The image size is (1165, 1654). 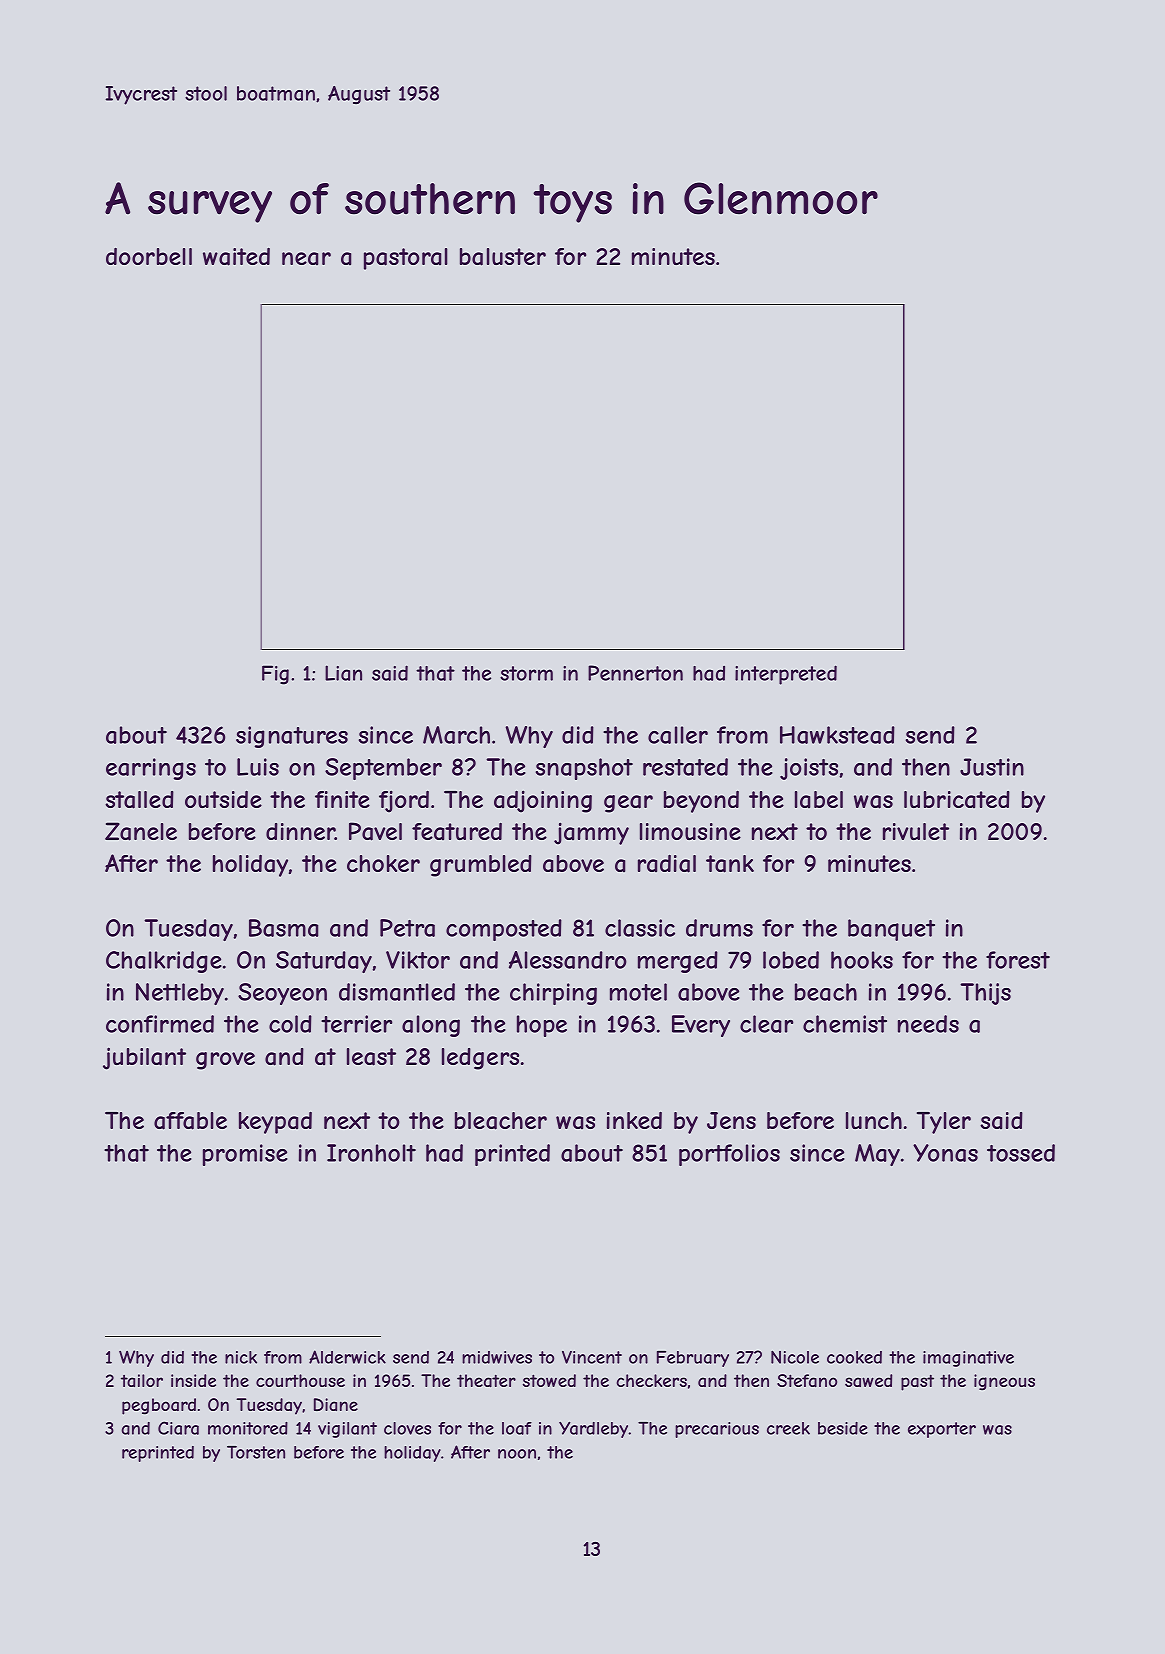 What do you see at coordinates (957, 800) in the screenshot?
I see `lubricated` at bounding box center [957, 800].
